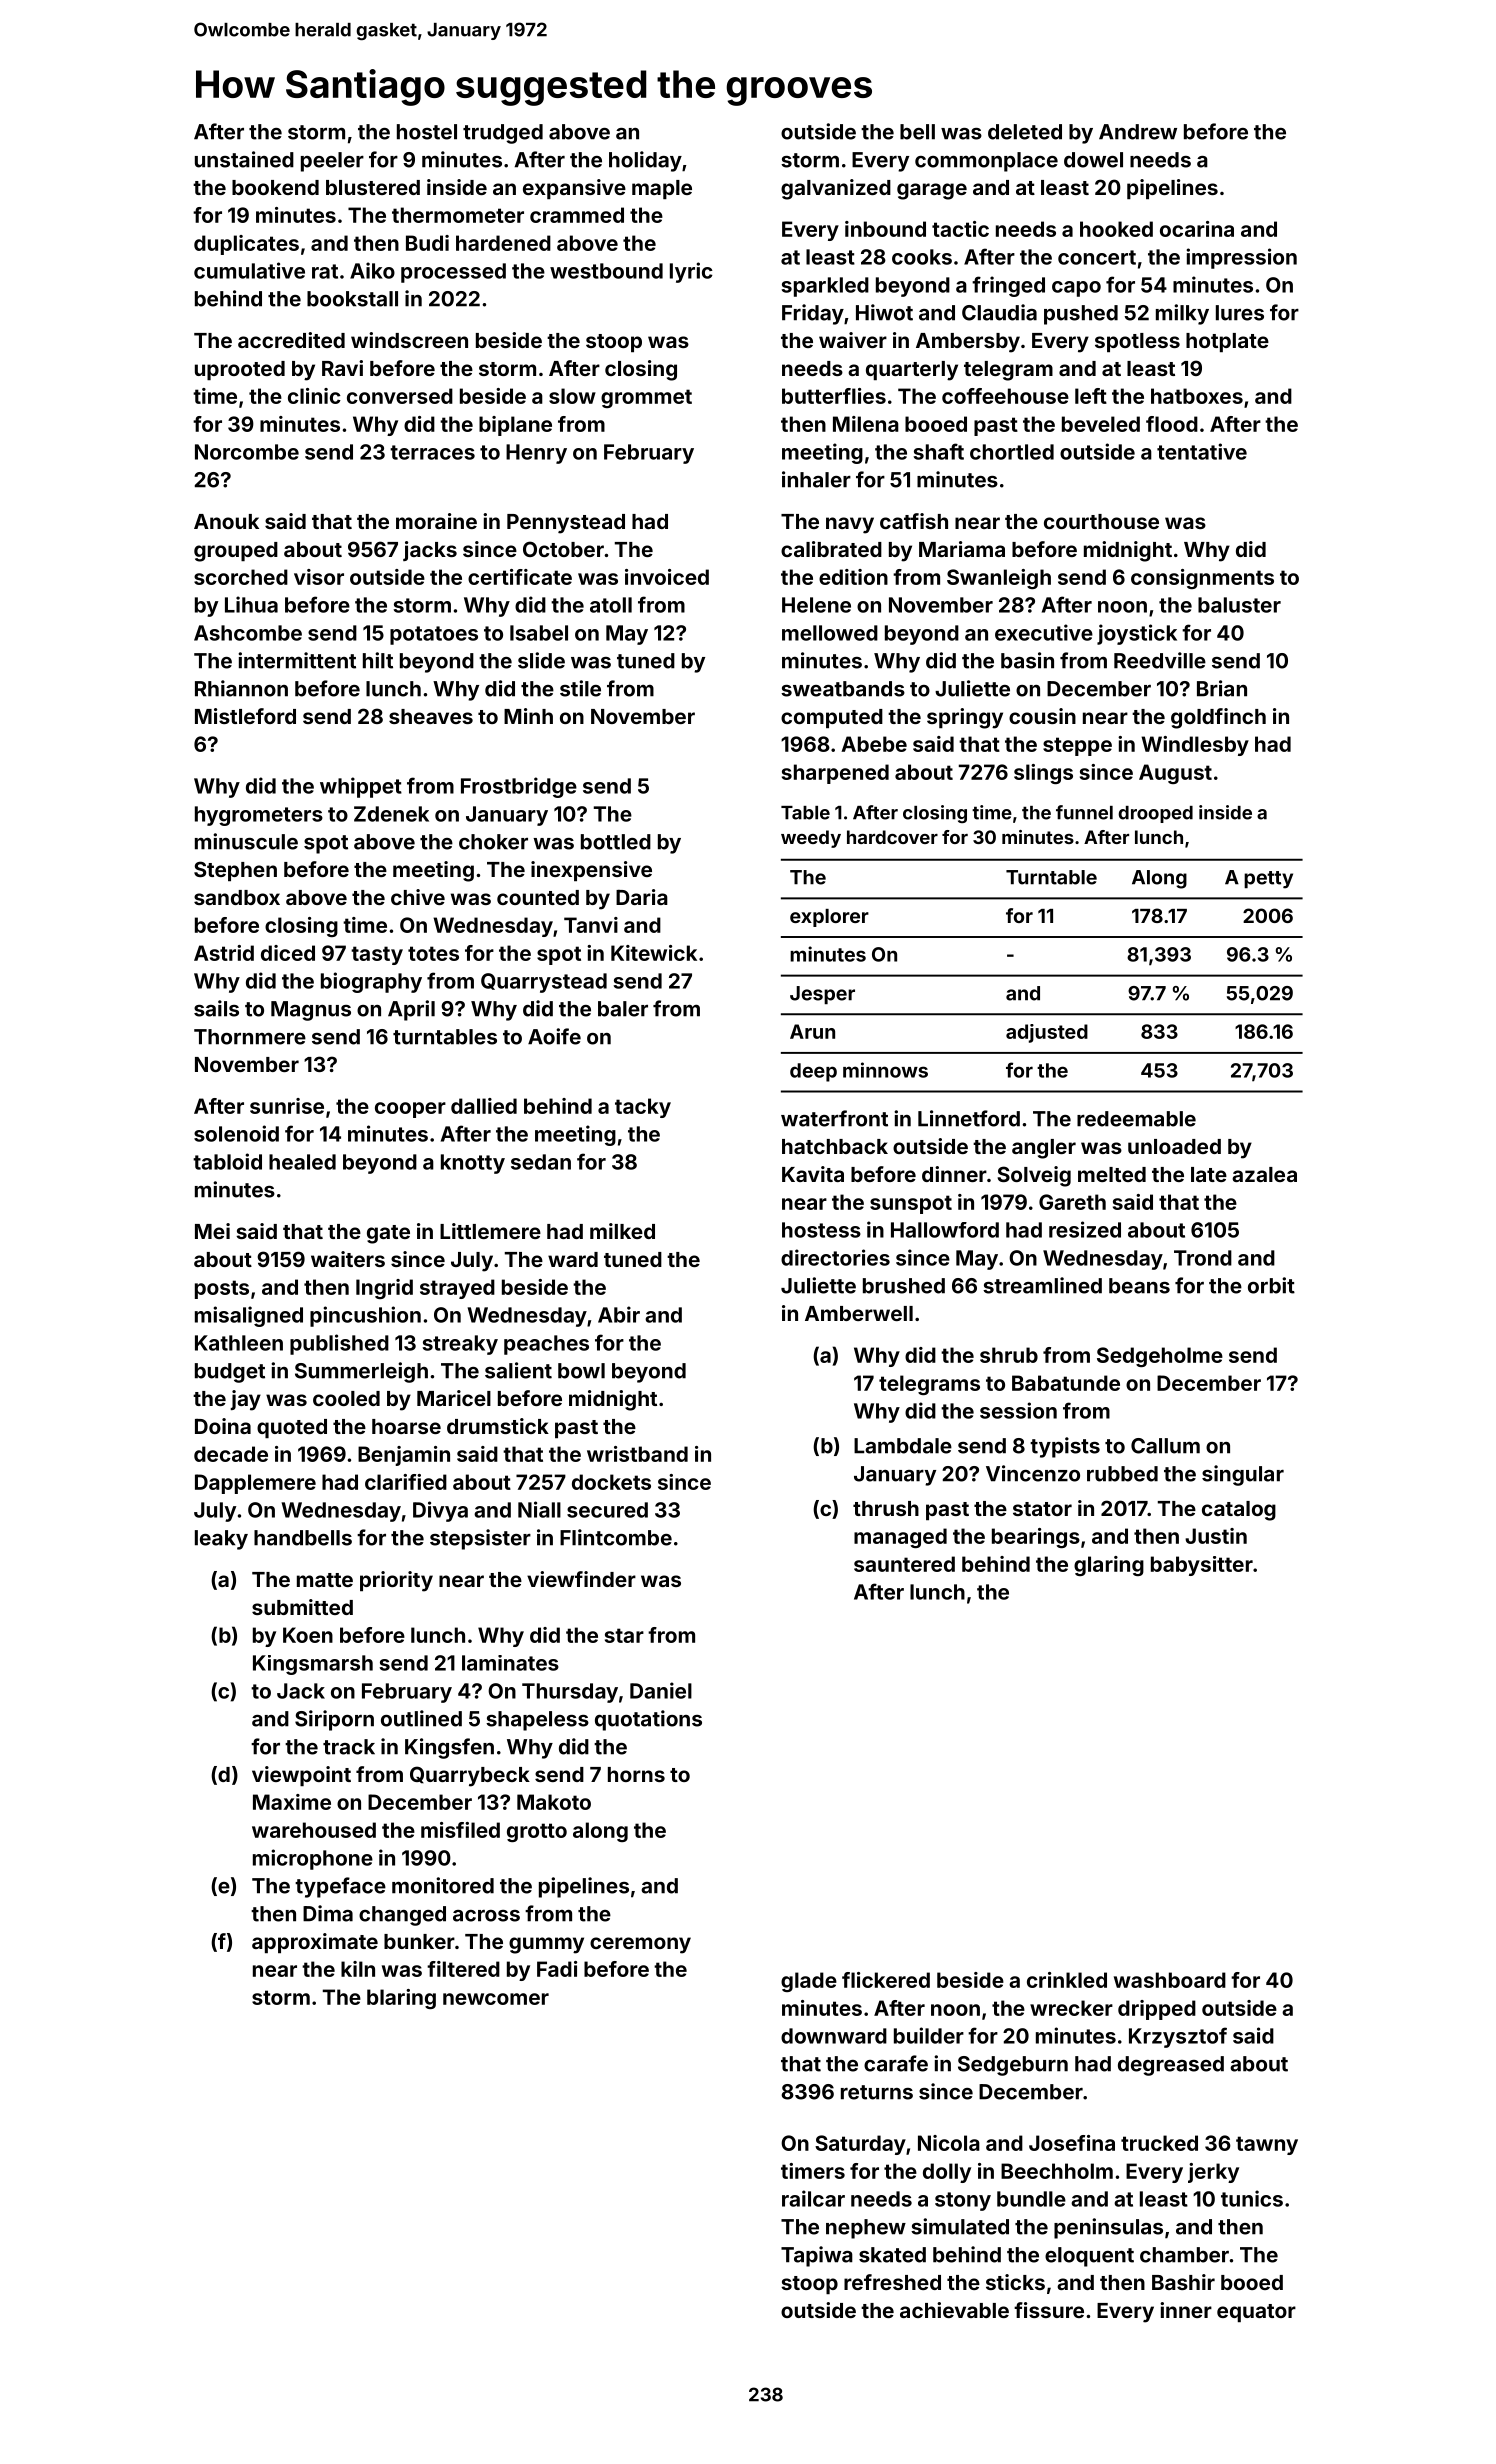  I want to click on Jesper, so click(822, 995).
